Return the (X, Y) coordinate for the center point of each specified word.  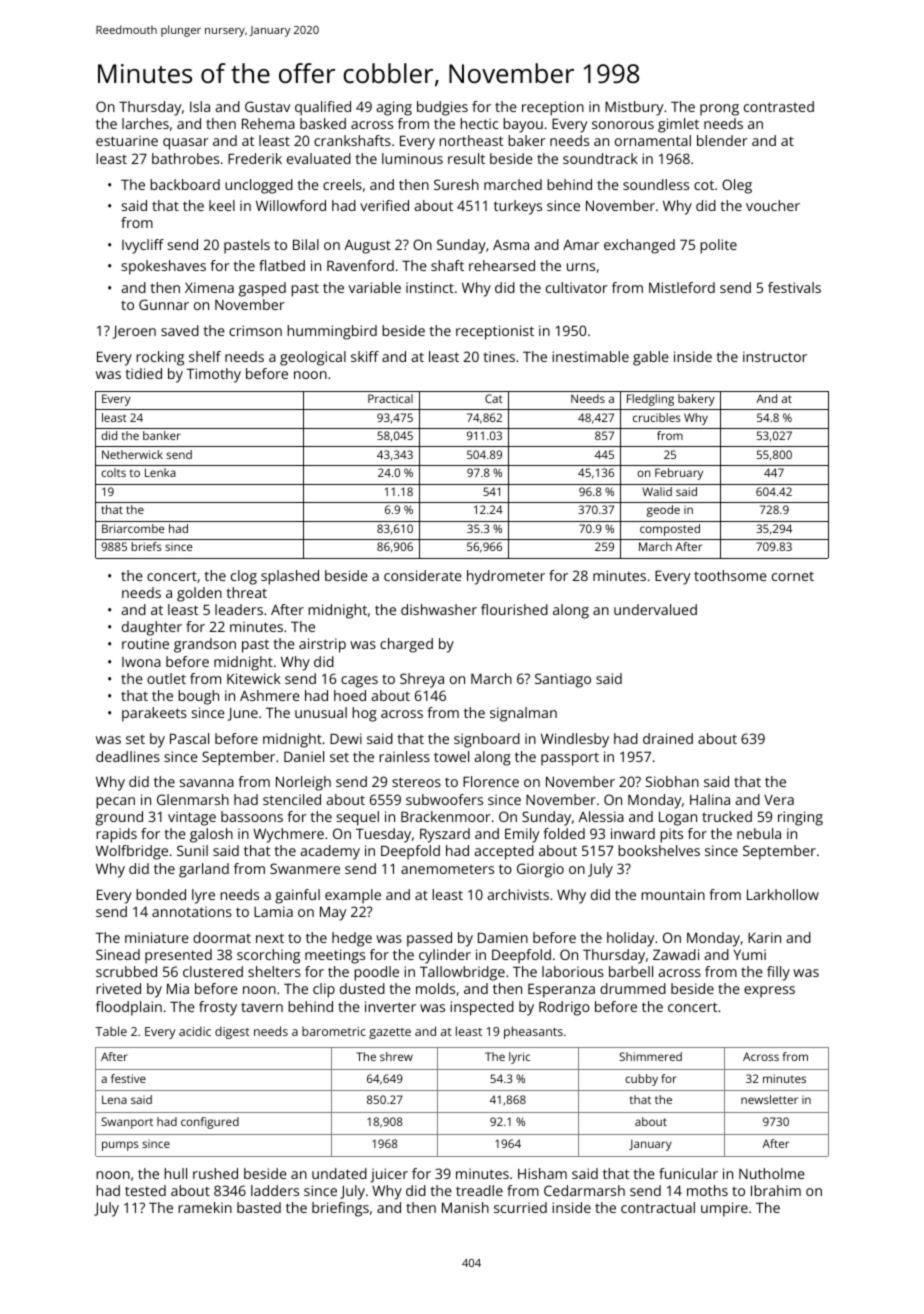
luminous (412, 158)
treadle (479, 1190)
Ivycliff (143, 246)
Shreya (422, 680)
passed (429, 939)
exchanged (639, 246)
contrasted (779, 106)
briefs (147, 546)
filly (778, 973)
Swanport (127, 1123)
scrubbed (126, 971)
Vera (779, 800)
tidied (144, 373)
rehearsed (502, 265)
